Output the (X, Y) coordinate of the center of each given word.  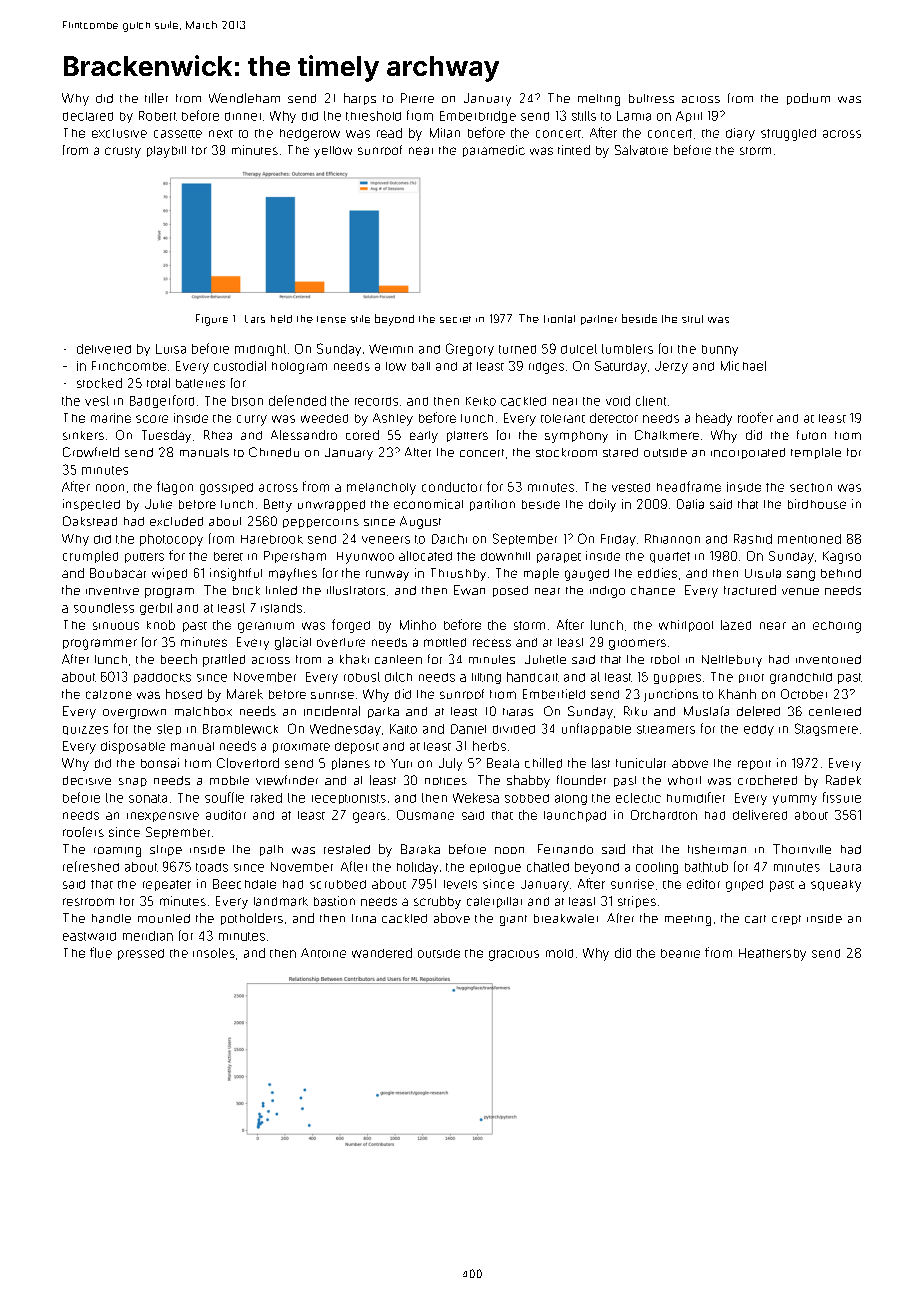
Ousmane (425, 815)
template (816, 453)
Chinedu (274, 452)
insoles (214, 953)
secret (455, 319)
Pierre (417, 98)
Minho (418, 625)
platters (467, 436)
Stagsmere (826, 729)
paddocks (162, 678)
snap (133, 782)
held (281, 319)
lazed (736, 625)
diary (740, 134)
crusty (123, 152)
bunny (720, 350)
